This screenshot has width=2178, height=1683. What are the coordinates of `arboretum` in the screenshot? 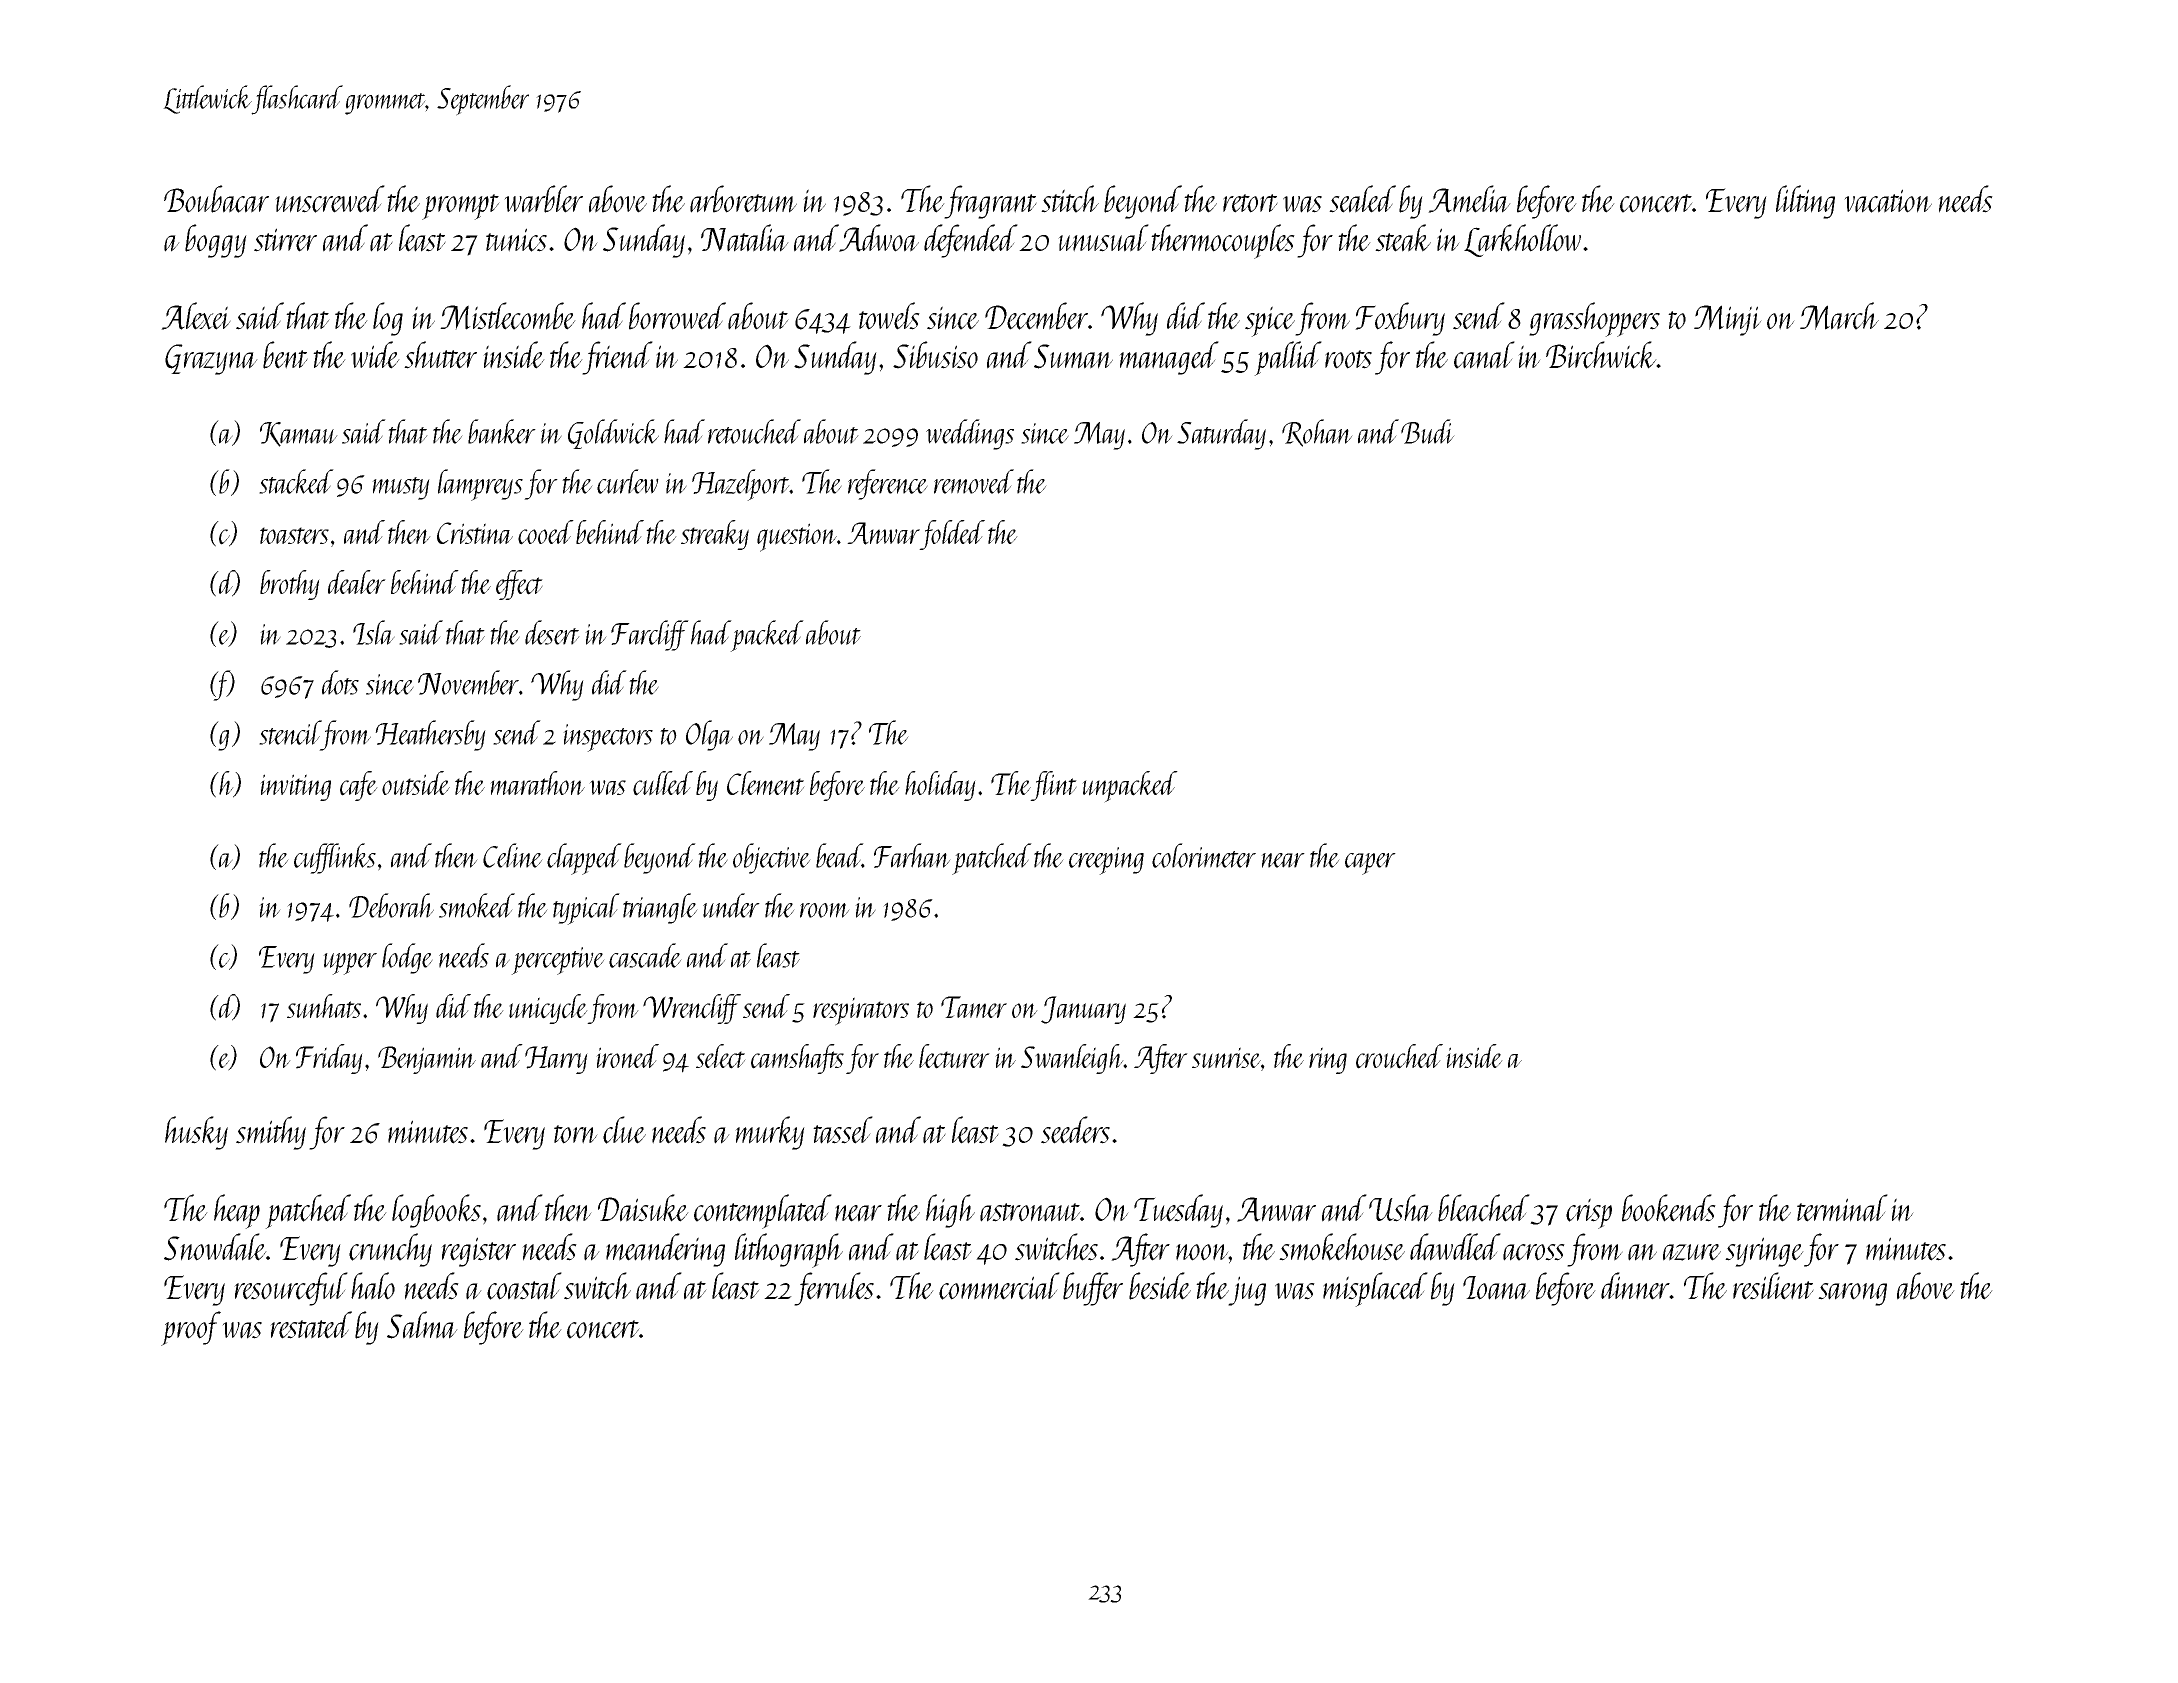 It's located at (743, 199).
